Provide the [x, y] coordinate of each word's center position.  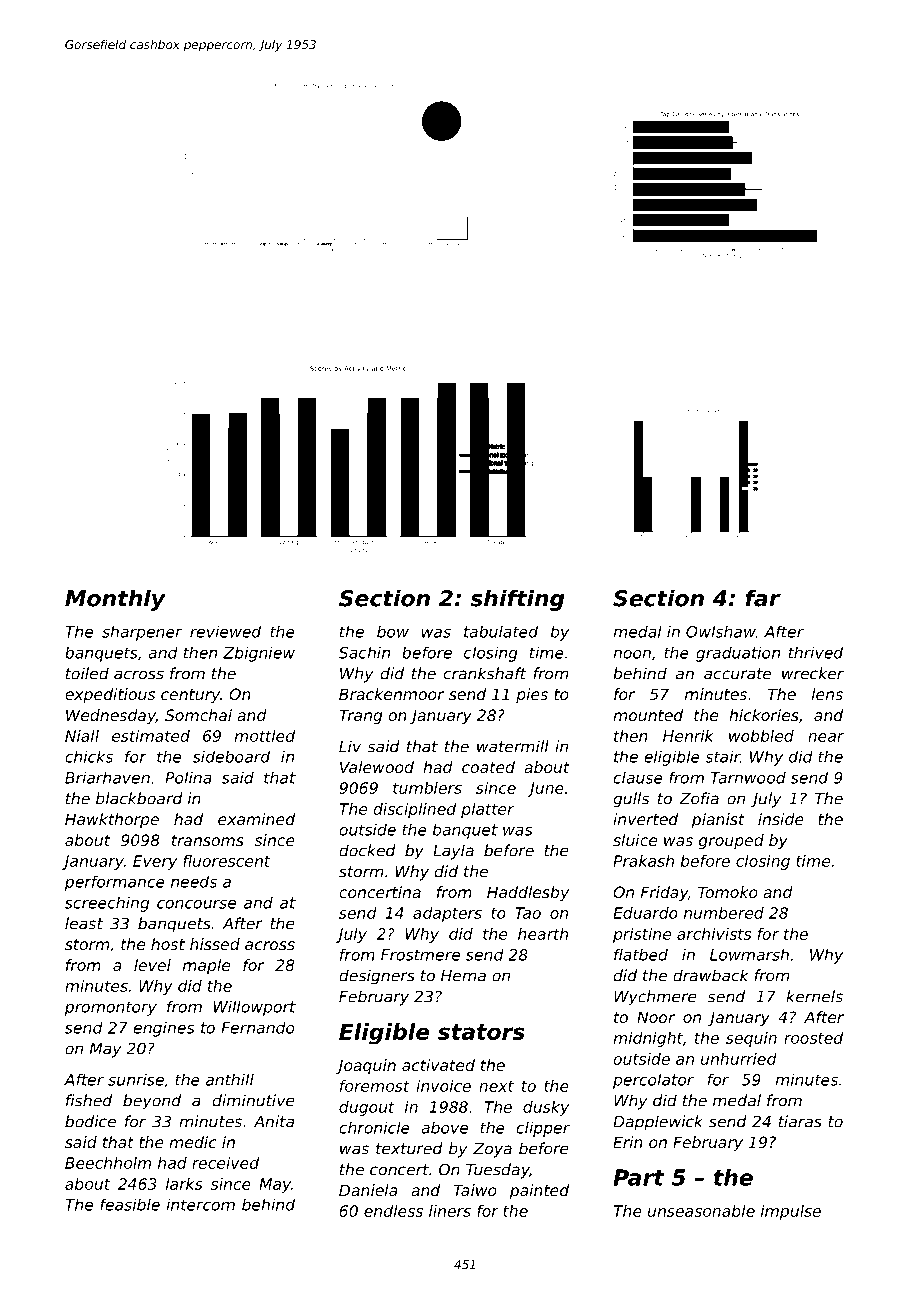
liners [450, 1211]
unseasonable [701, 1211]
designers [377, 977]
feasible [130, 1205]
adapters [447, 914]
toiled [87, 673]
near [826, 737]
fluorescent [226, 861]
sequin [751, 1039]
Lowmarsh [749, 955]
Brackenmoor [392, 694]
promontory [111, 1009]
